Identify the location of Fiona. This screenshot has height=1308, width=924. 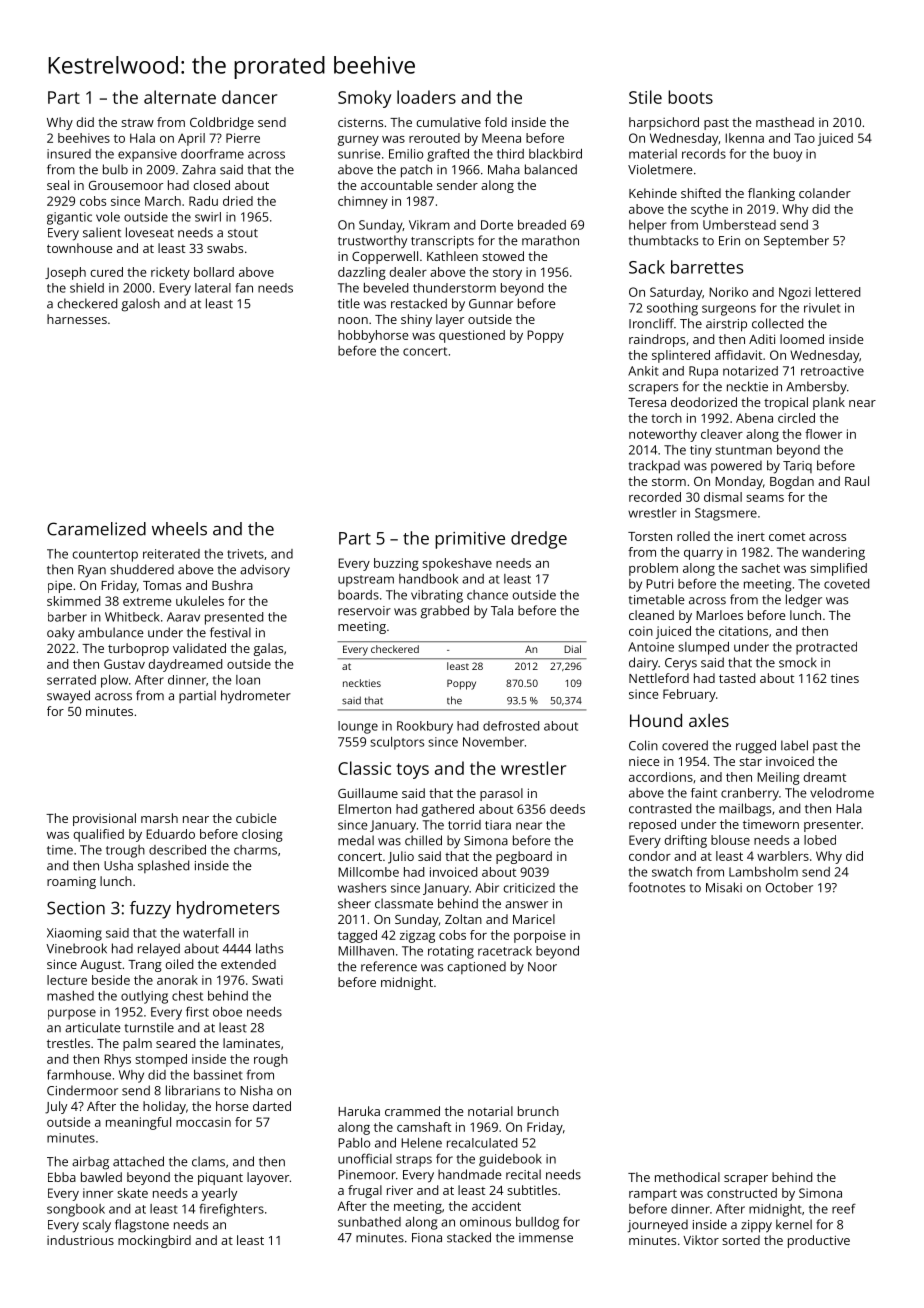
(427, 1238).
